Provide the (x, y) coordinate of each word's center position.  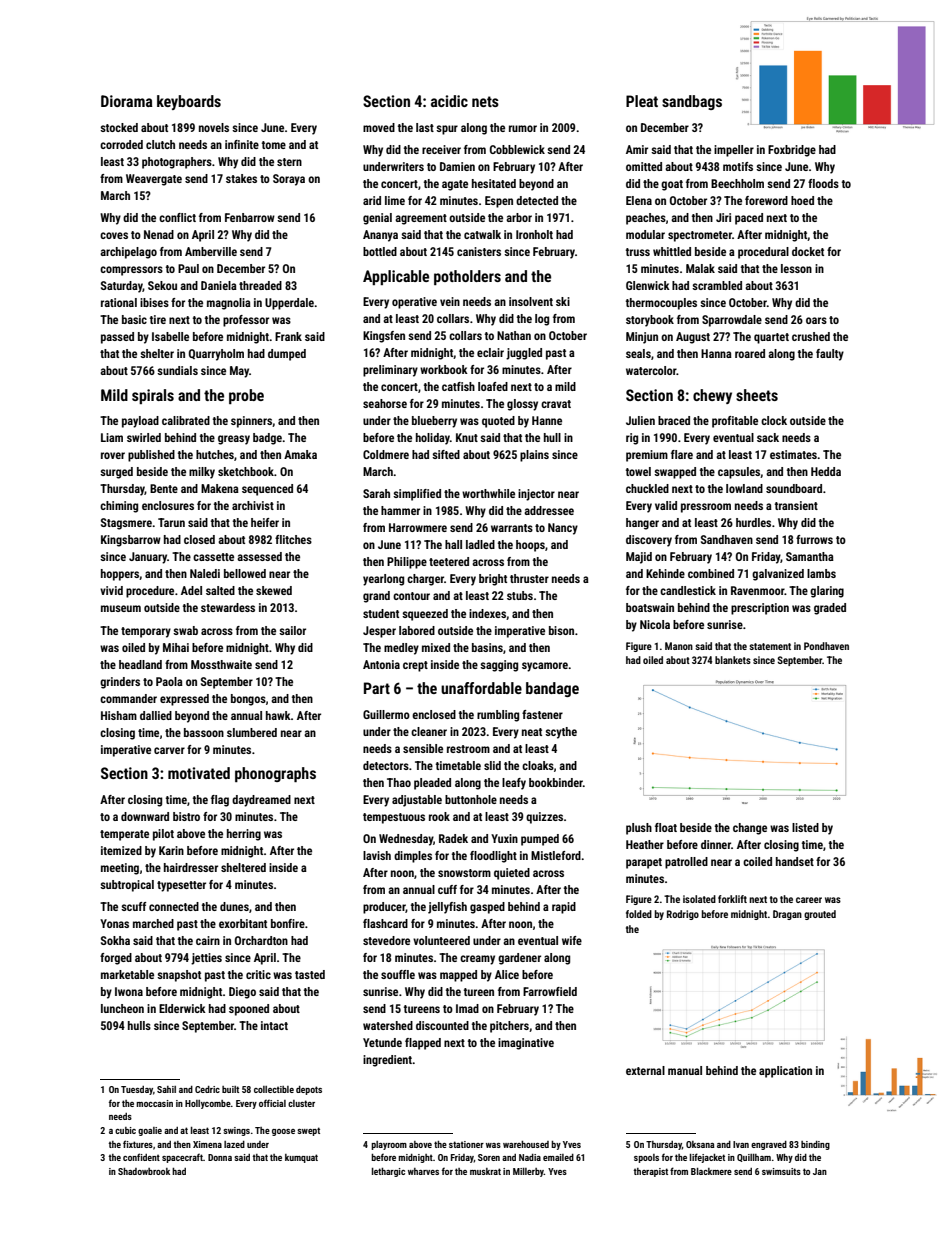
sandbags (692, 102)
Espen (499, 202)
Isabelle (170, 336)
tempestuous (394, 818)
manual (685, 1070)
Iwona (129, 991)
